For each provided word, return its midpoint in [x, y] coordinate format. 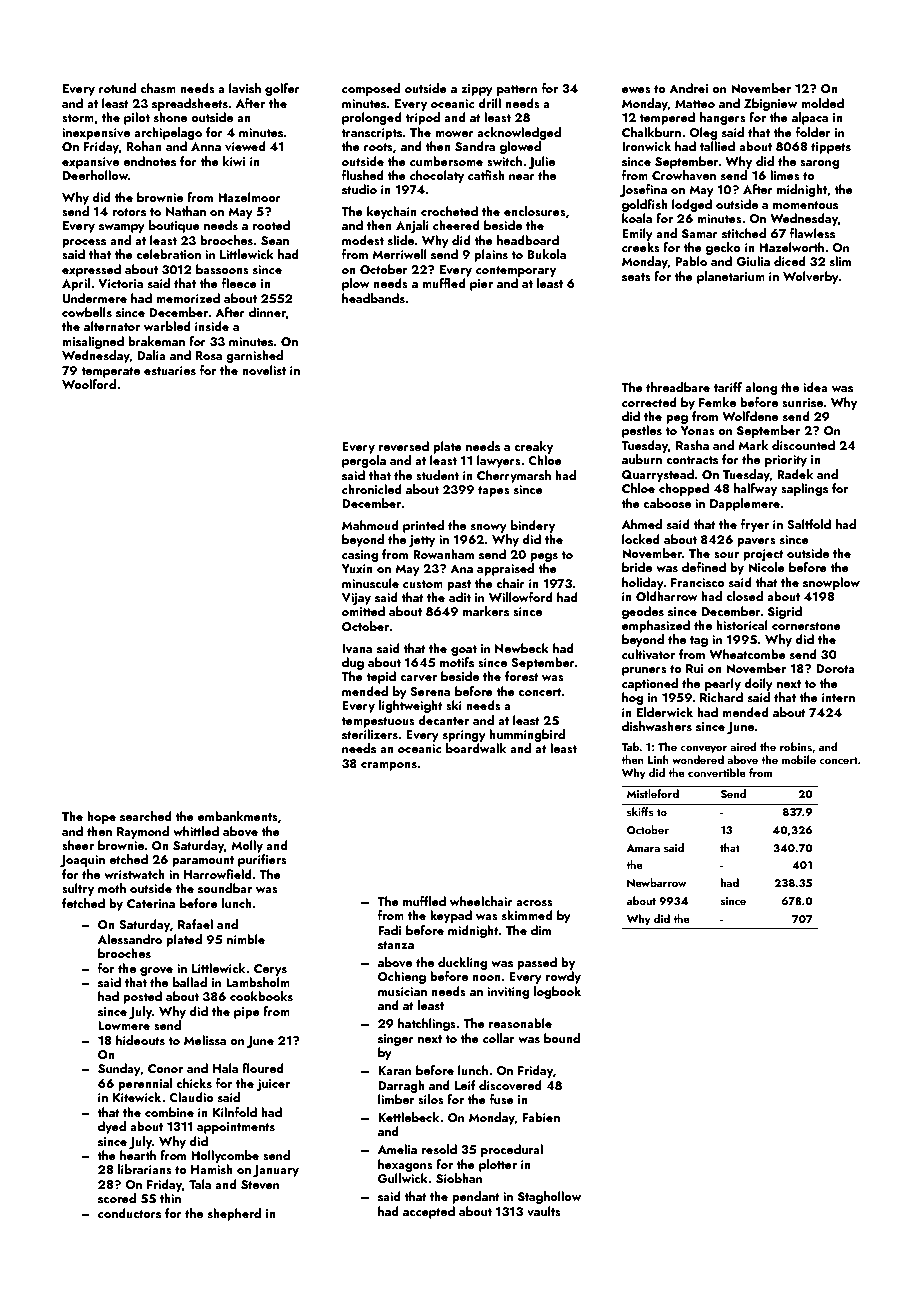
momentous [805, 205]
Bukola [546, 254]
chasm [158, 88]
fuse [502, 1099]
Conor [165, 1068]
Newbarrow [657, 882]
